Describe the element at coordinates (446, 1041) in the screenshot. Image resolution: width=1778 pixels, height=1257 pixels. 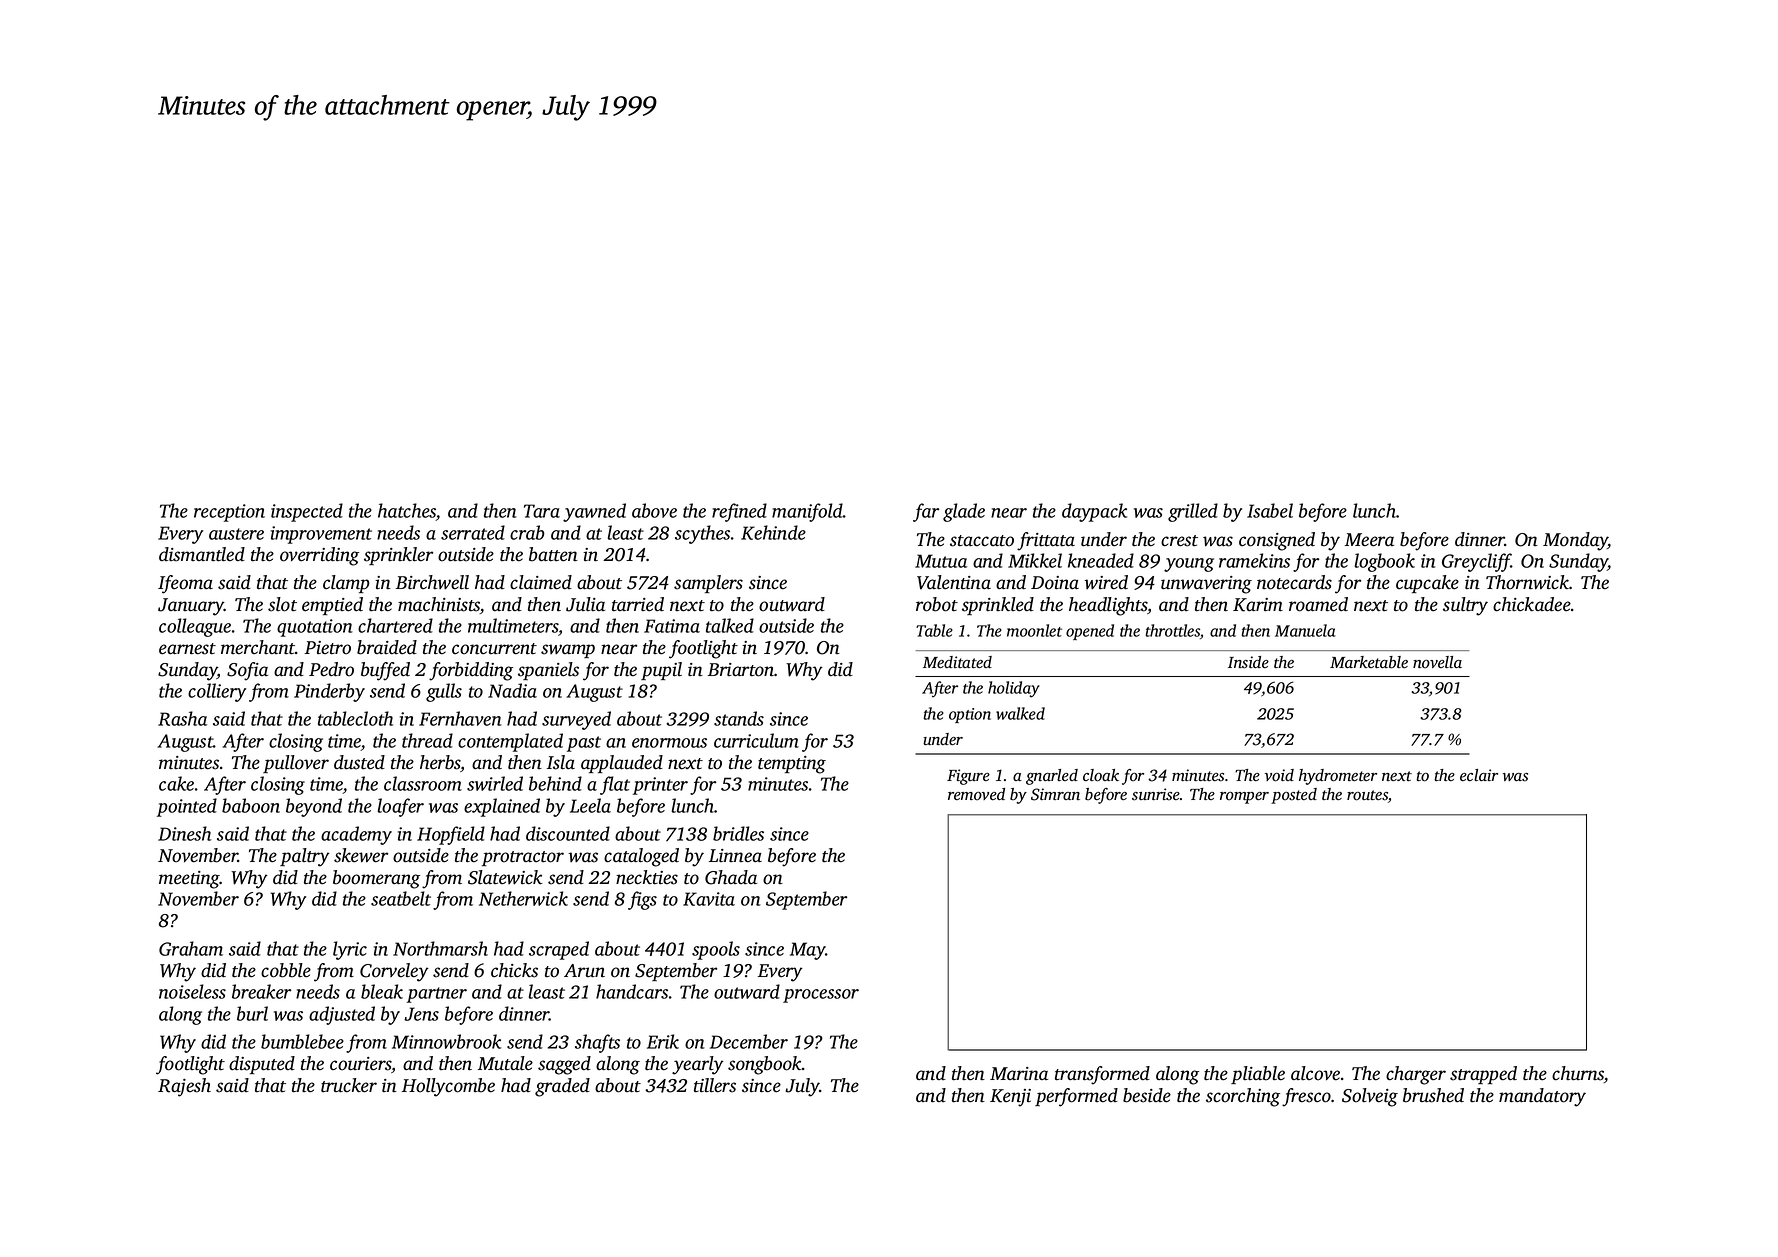
I see `Minnowbrook` at that location.
